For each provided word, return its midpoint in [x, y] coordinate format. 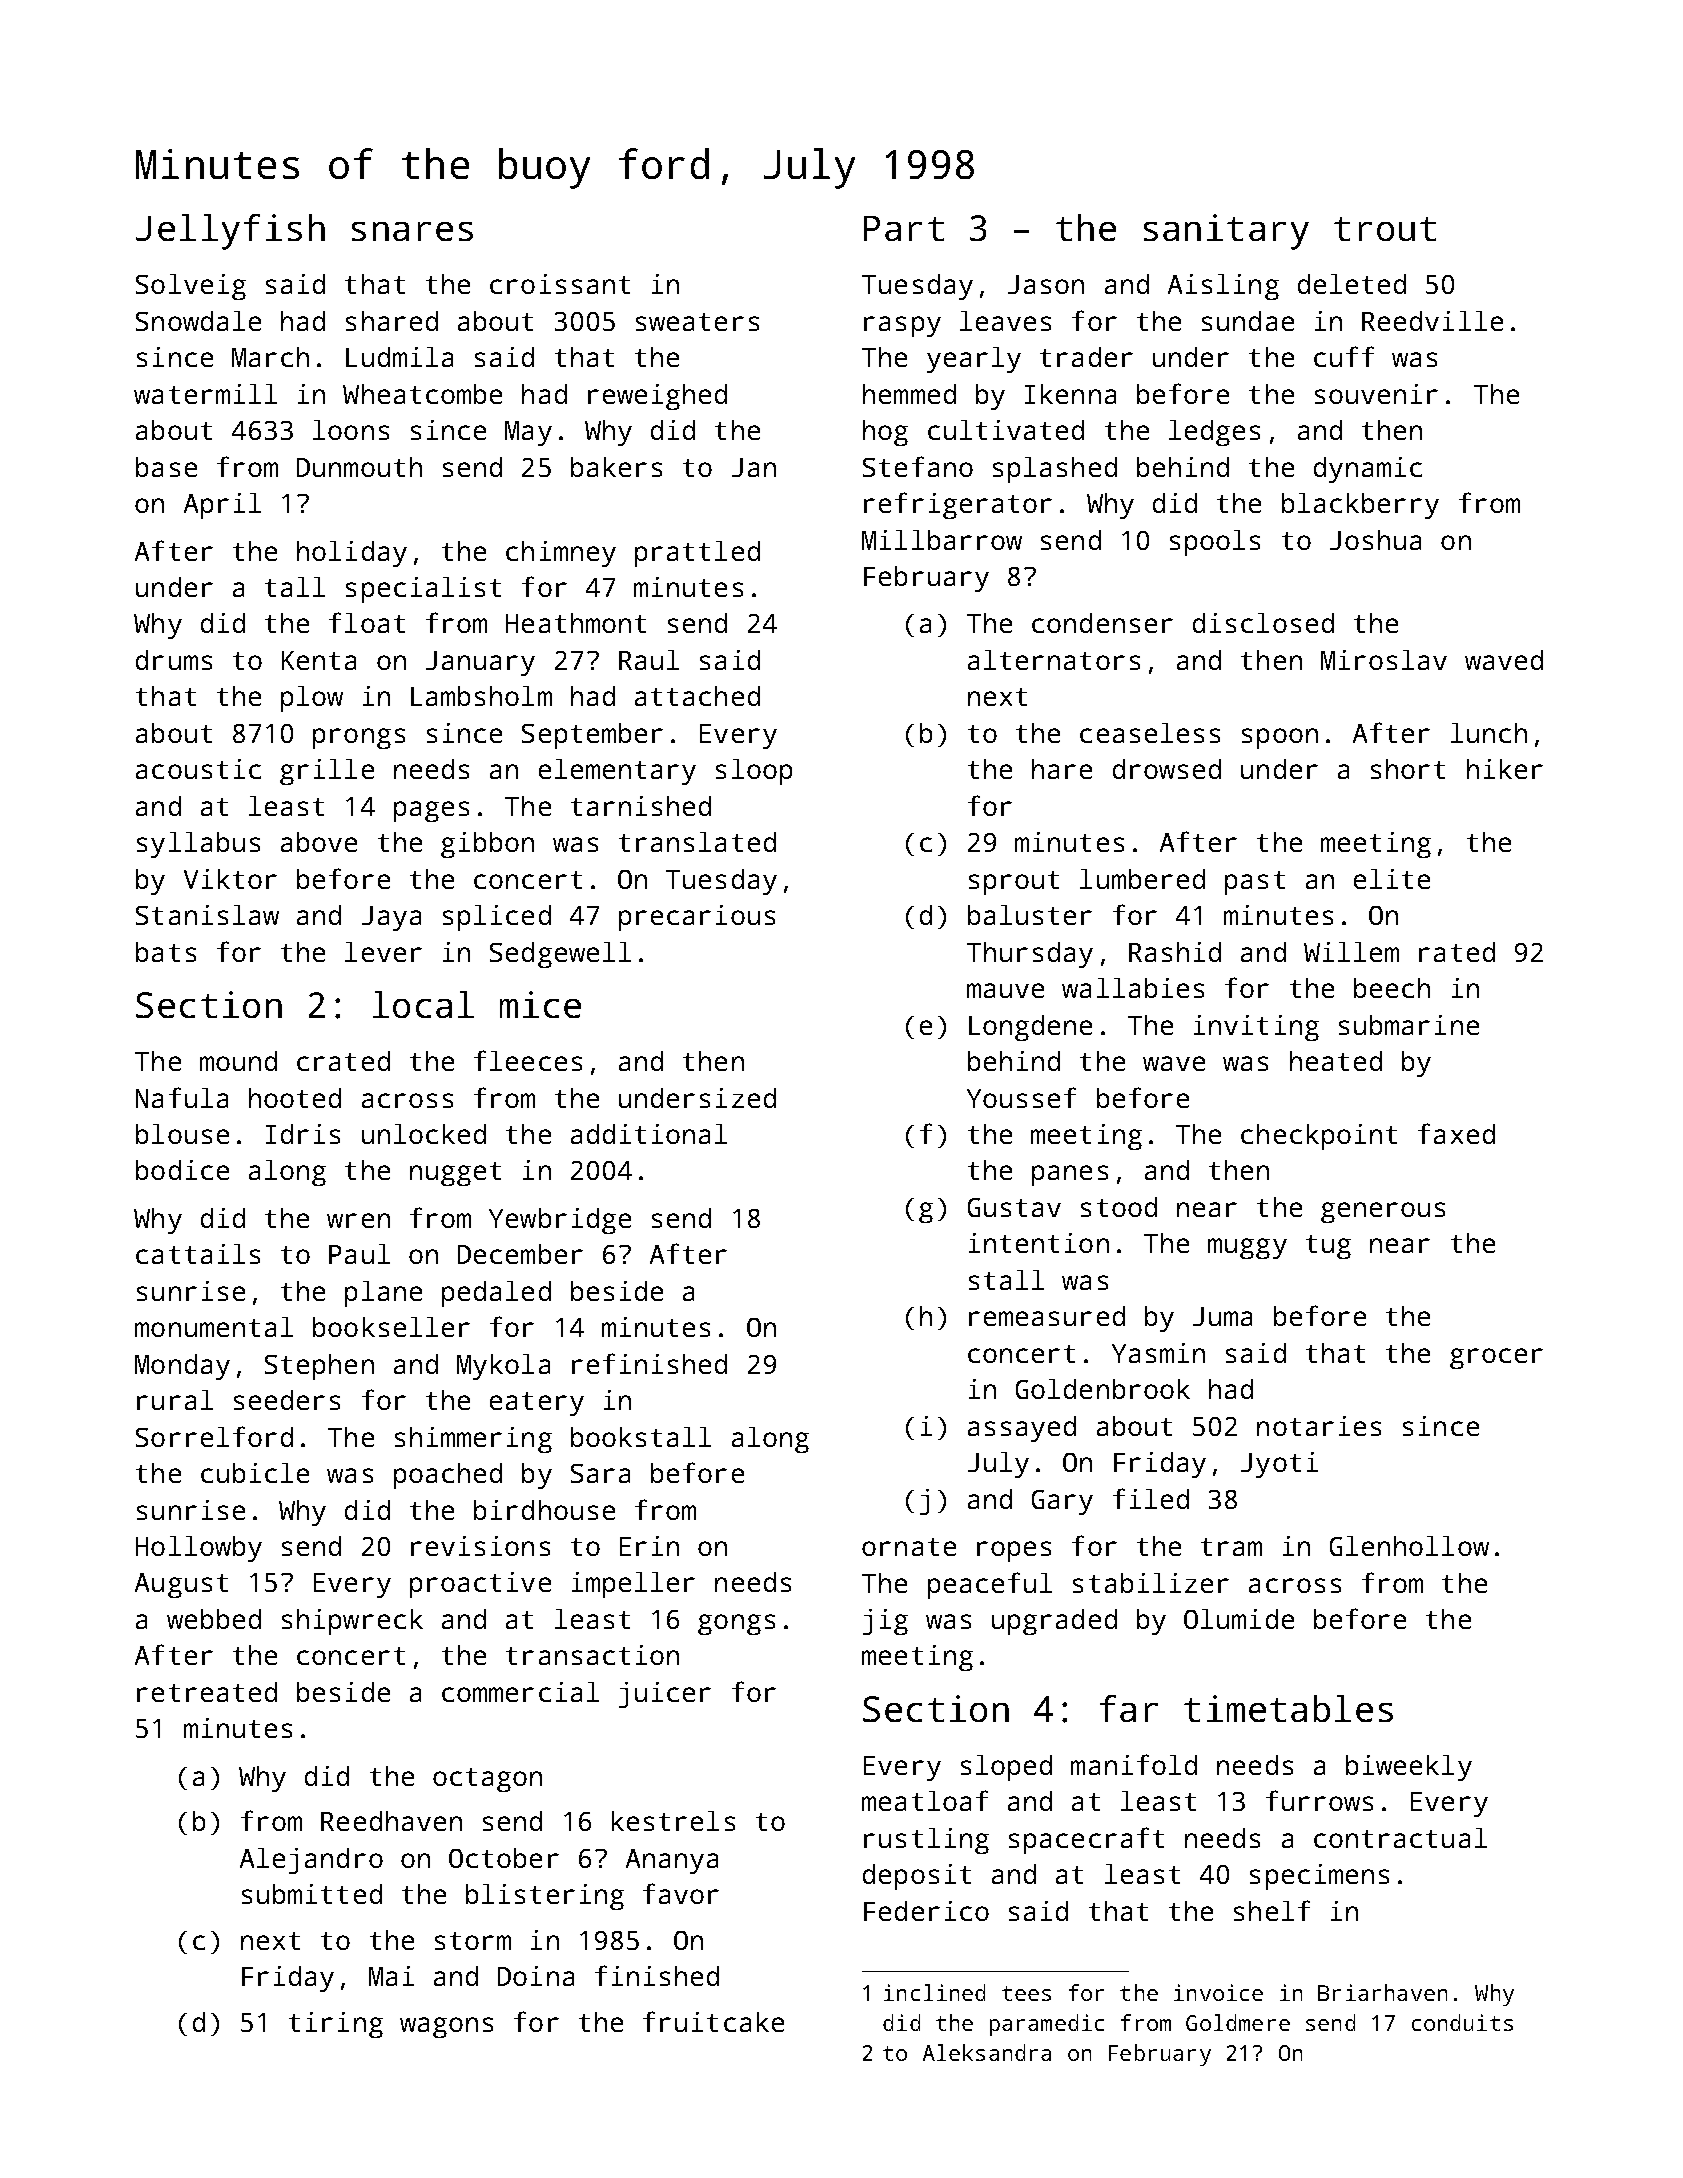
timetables [1288, 1708]
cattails [198, 1254]
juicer [665, 1695]
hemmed [909, 394]
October [504, 1858]
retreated [207, 1692]
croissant [560, 284]
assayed [1022, 1429]
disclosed [1263, 623]
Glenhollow [1409, 1546]
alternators [1054, 660]
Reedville [1432, 321]
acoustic [198, 769]
